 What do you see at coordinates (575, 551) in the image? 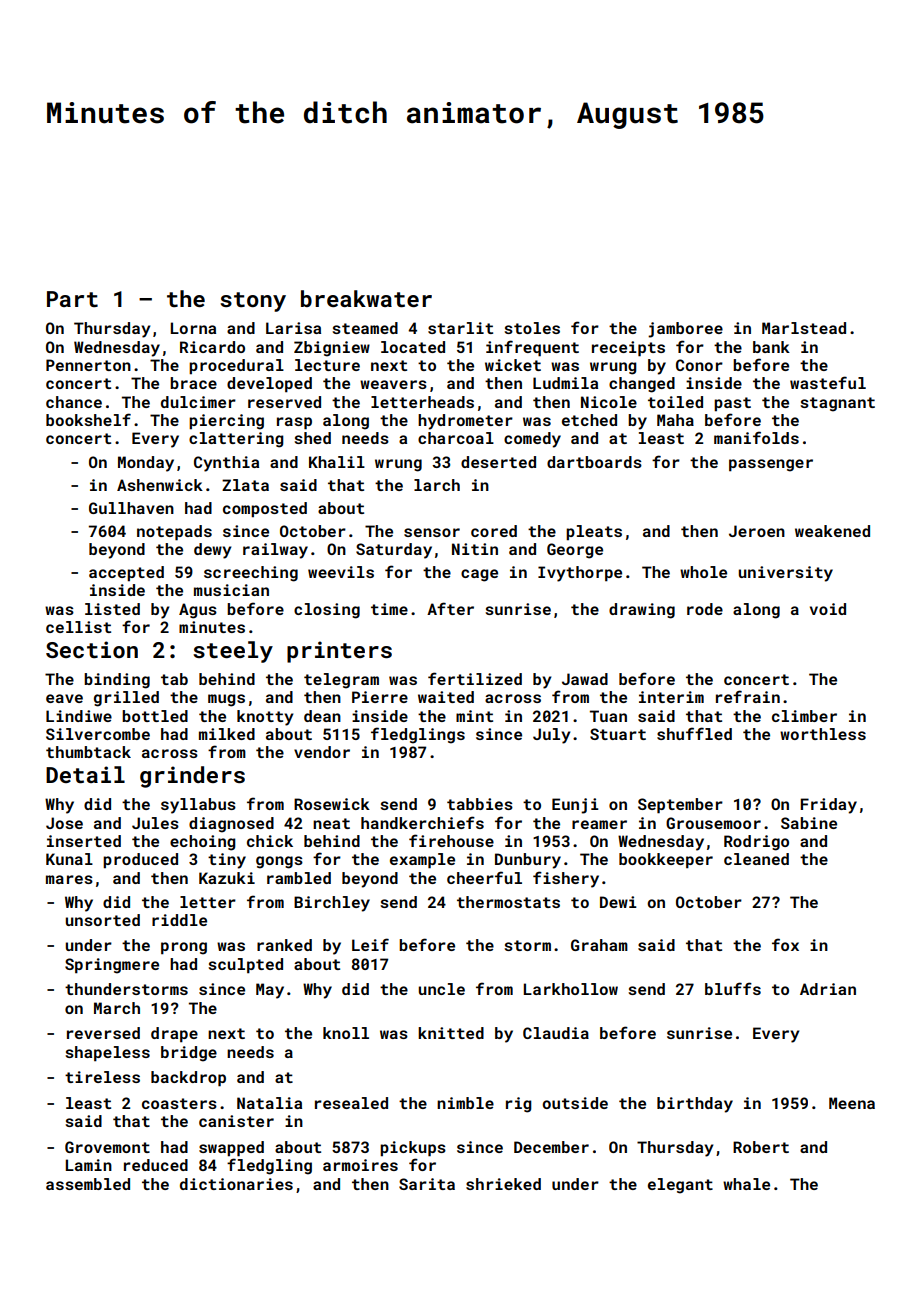
I see `George` at bounding box center [575, 551].
